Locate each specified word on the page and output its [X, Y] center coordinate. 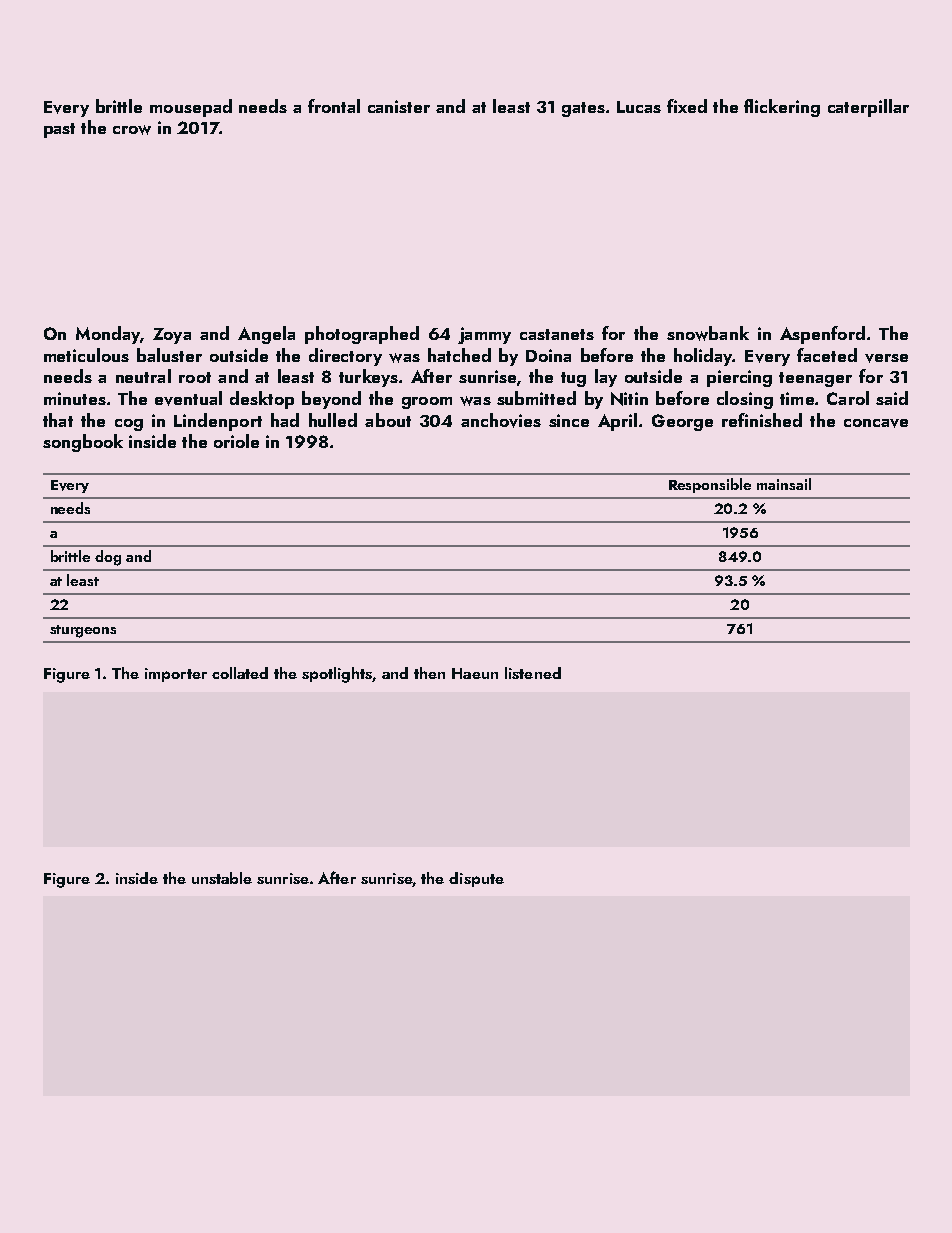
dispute [476, 879]
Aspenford [822, 335]
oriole [236, 441]
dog [108, 558]
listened [533, 673]
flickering [782, 108]
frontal [334, 106]
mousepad [191, 108]
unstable [222, 878]
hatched [459, 355]
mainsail [784, 484]
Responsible [710, 485]
